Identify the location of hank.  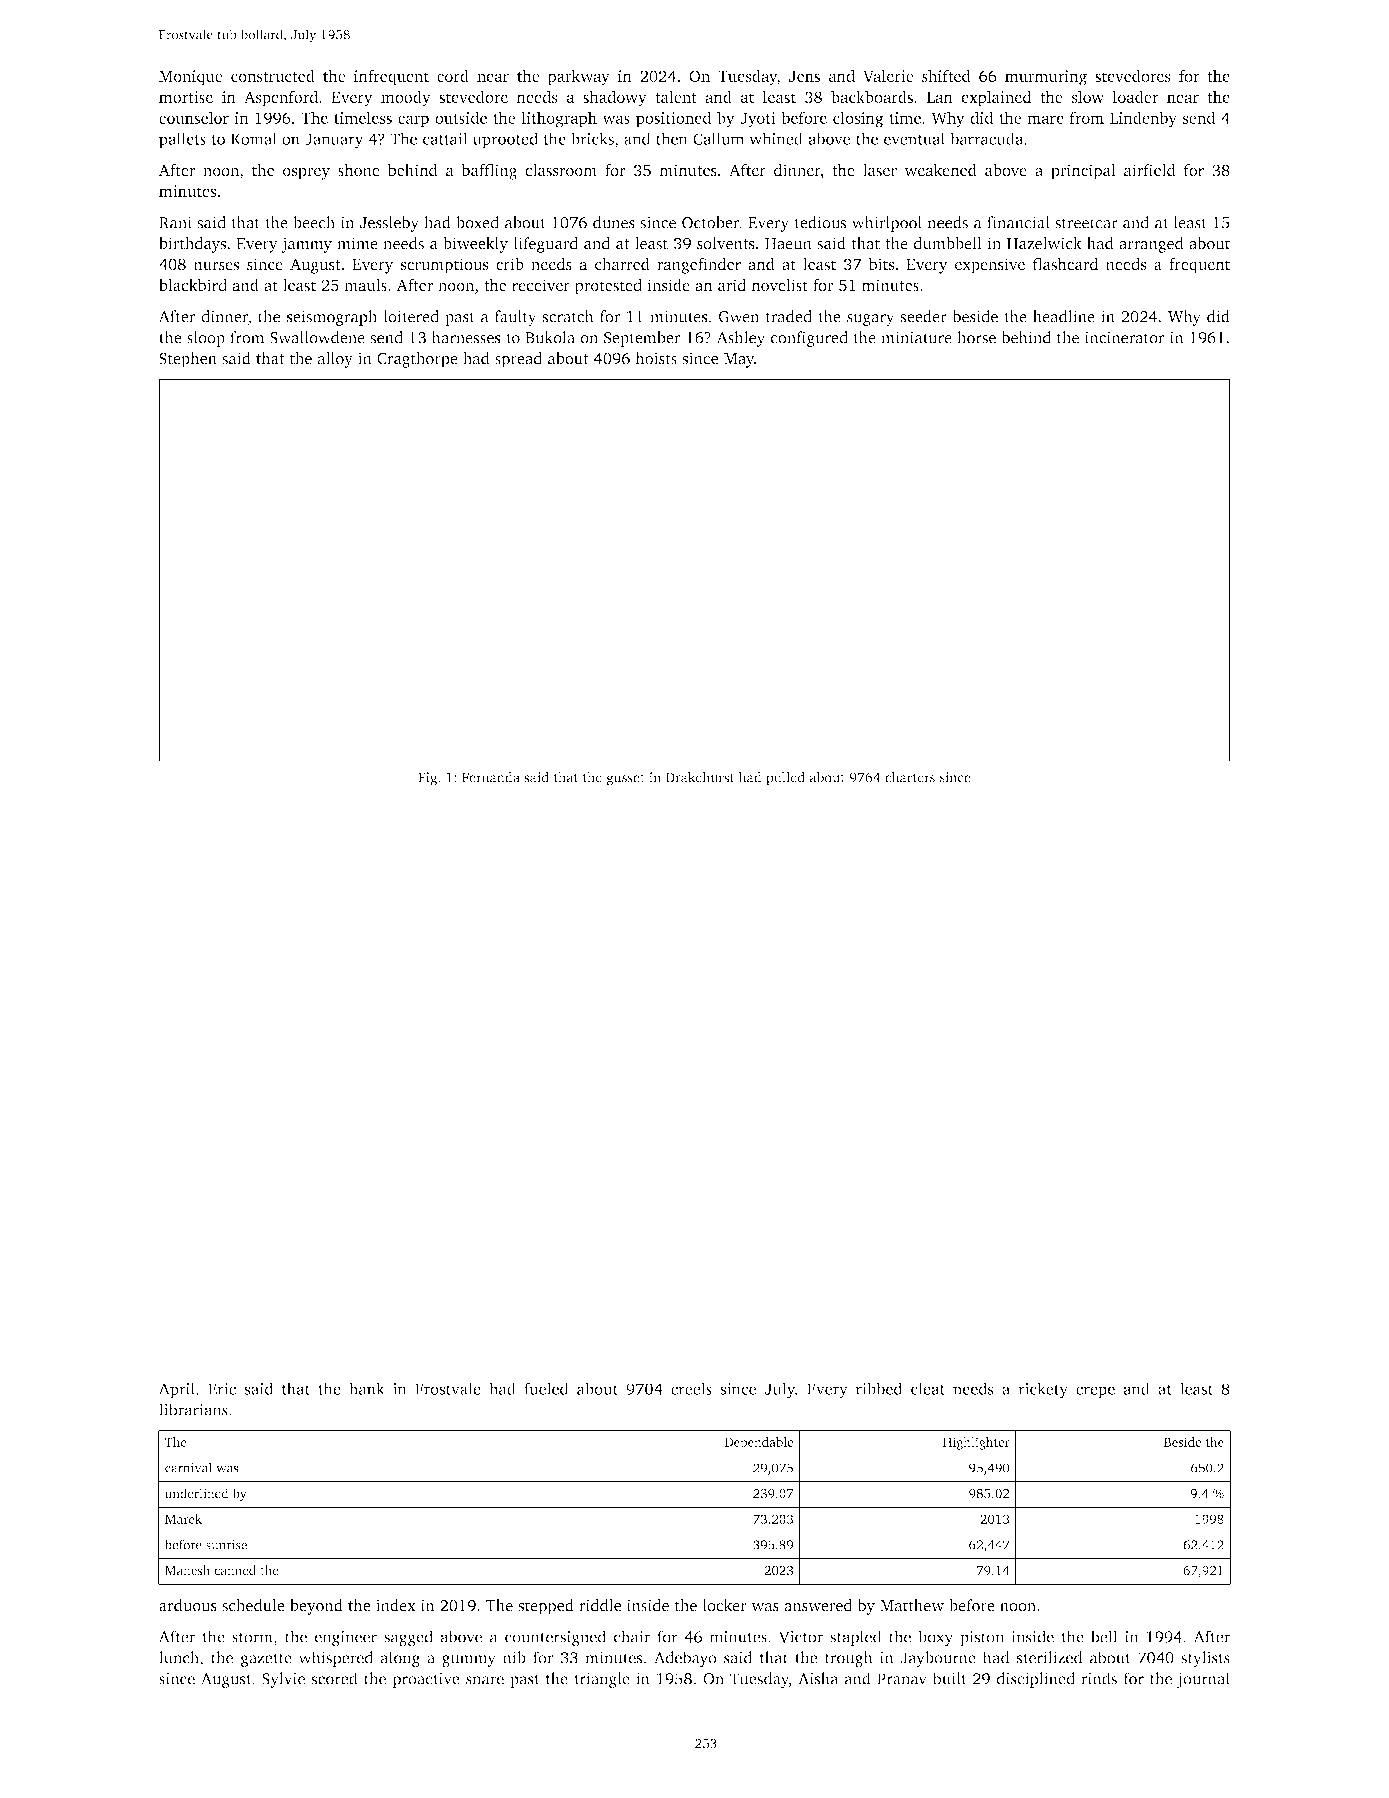
(367, 1388).
